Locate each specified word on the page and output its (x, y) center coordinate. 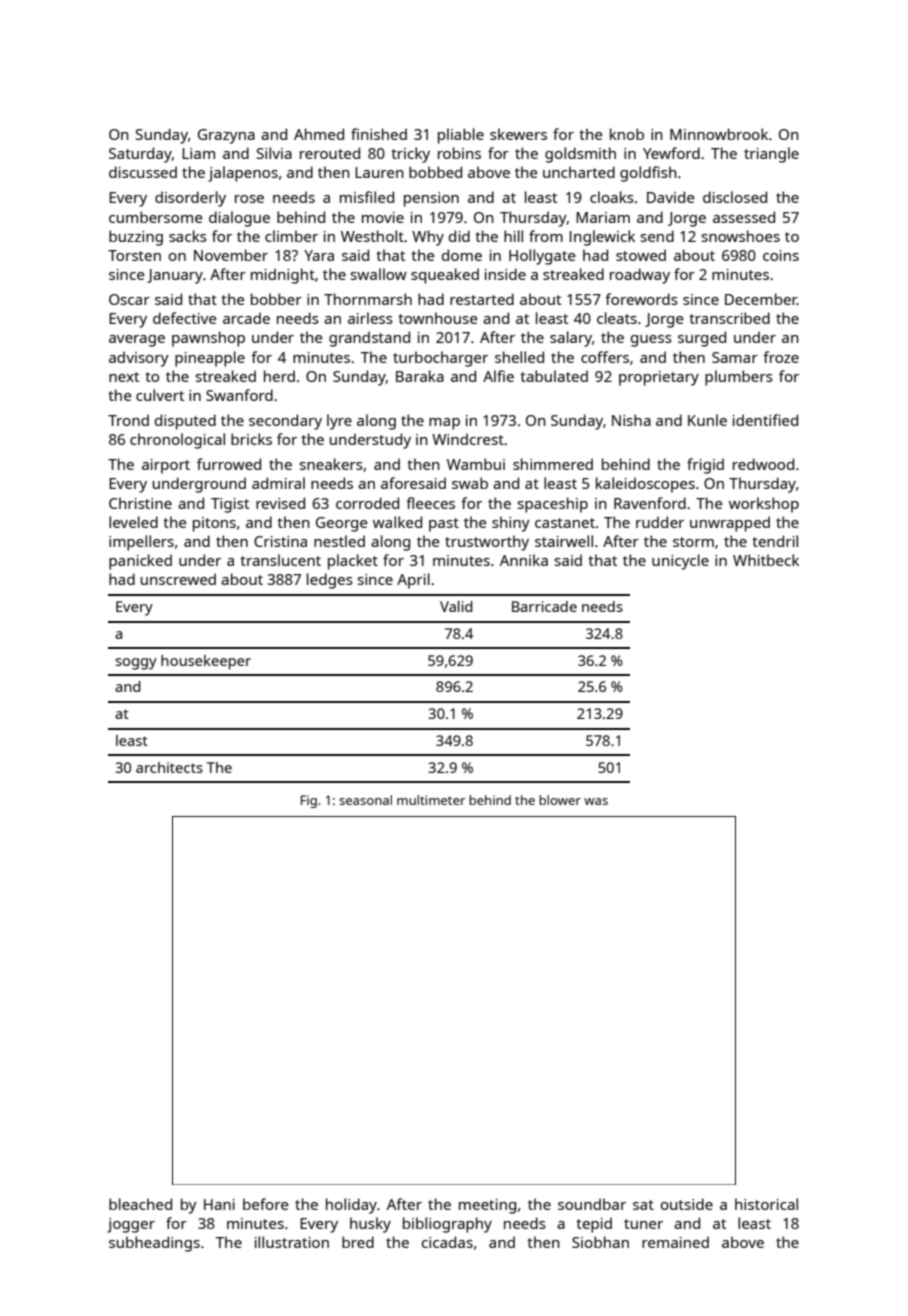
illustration (292, 1242)
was (596, 801)
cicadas (447, 1242)
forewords (641, 299)
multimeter (431, 800)
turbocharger (440, 359)
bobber (276, 299)
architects (169, 767)
